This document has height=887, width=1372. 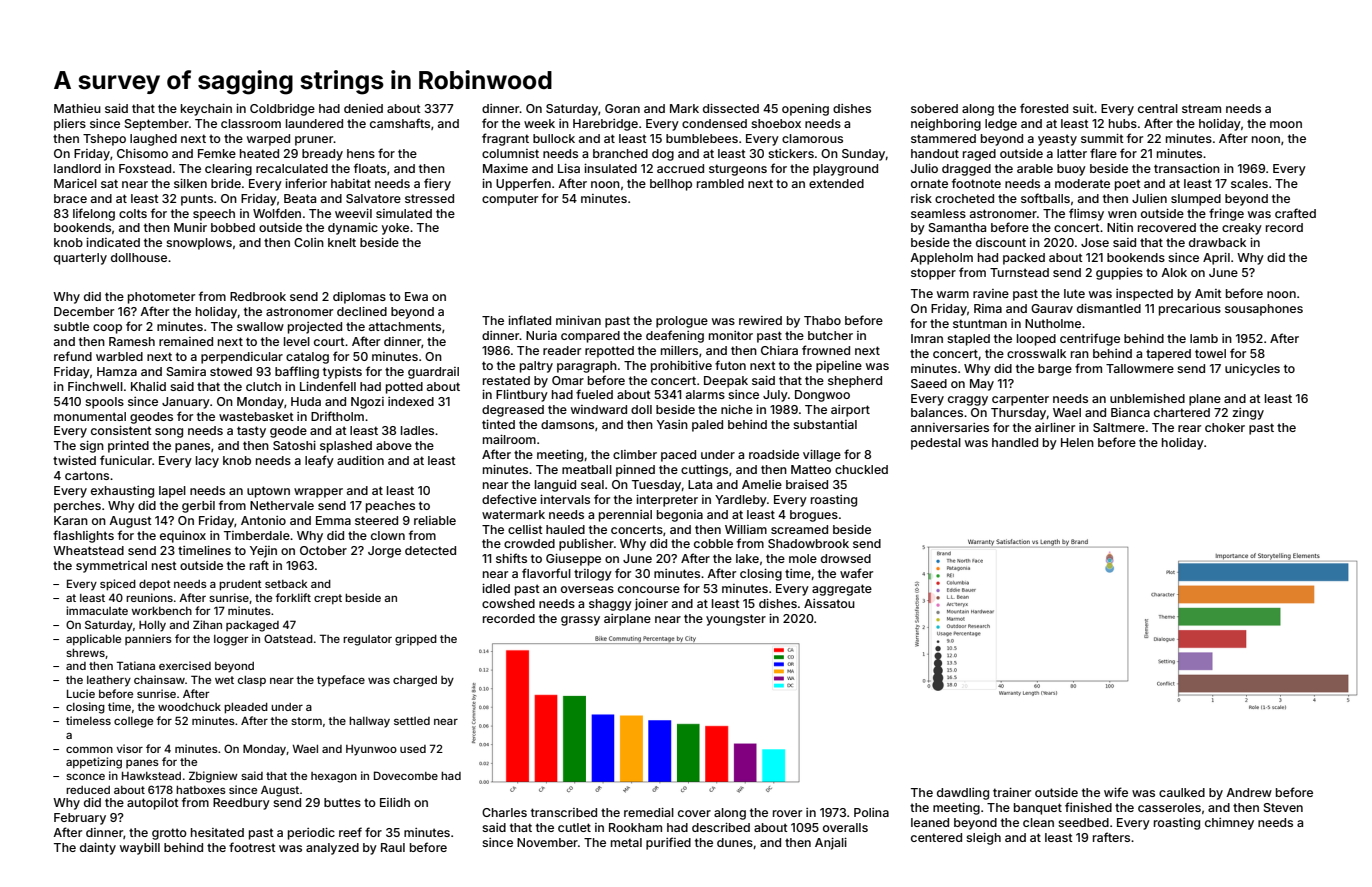 What do you see at coordinates (1225, 427) in the document?
I see `choker` at bounding box center [1225, 427].
